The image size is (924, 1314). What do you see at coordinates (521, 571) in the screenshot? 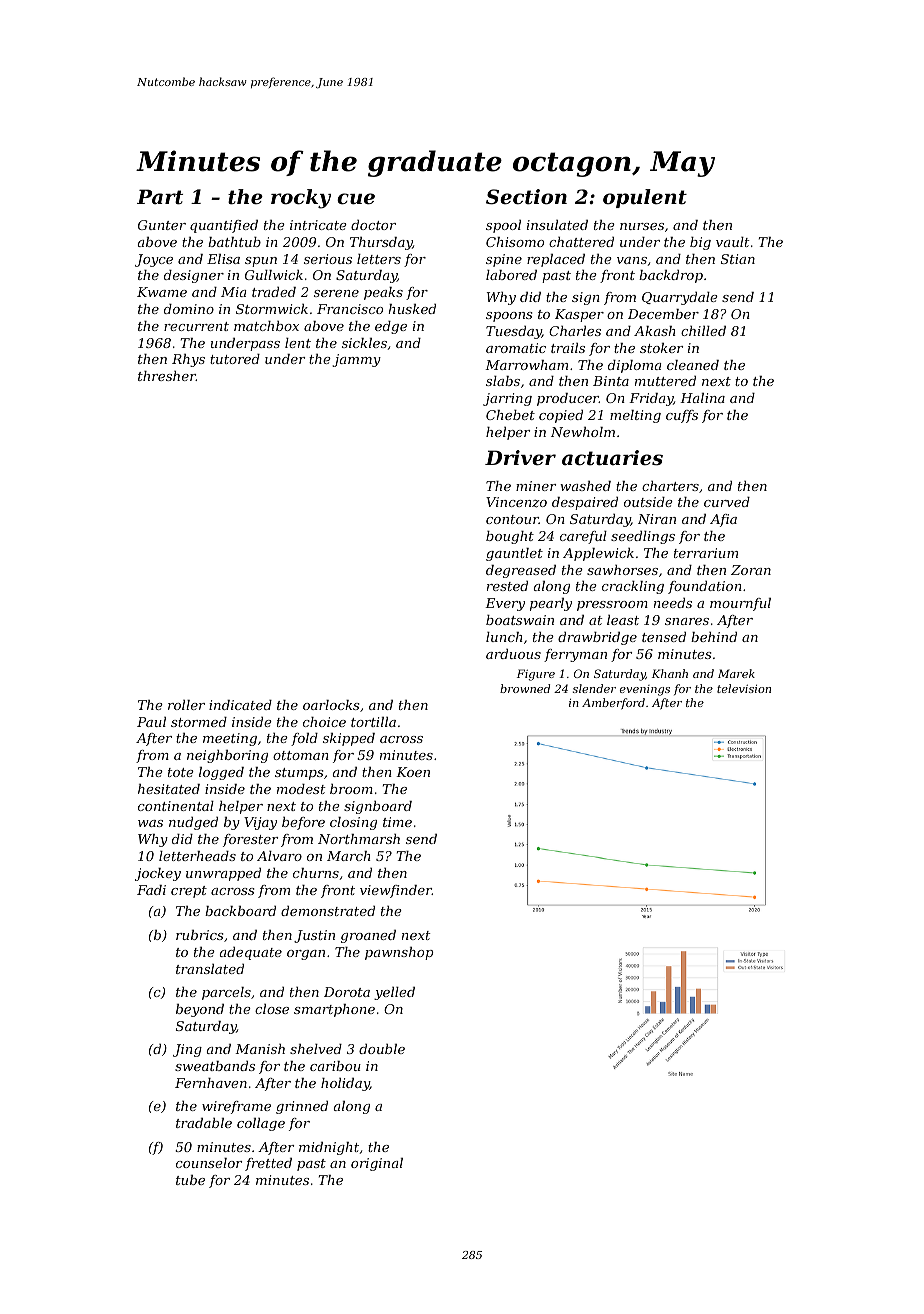
I see `degreased` at bounding box center [521, 571].
